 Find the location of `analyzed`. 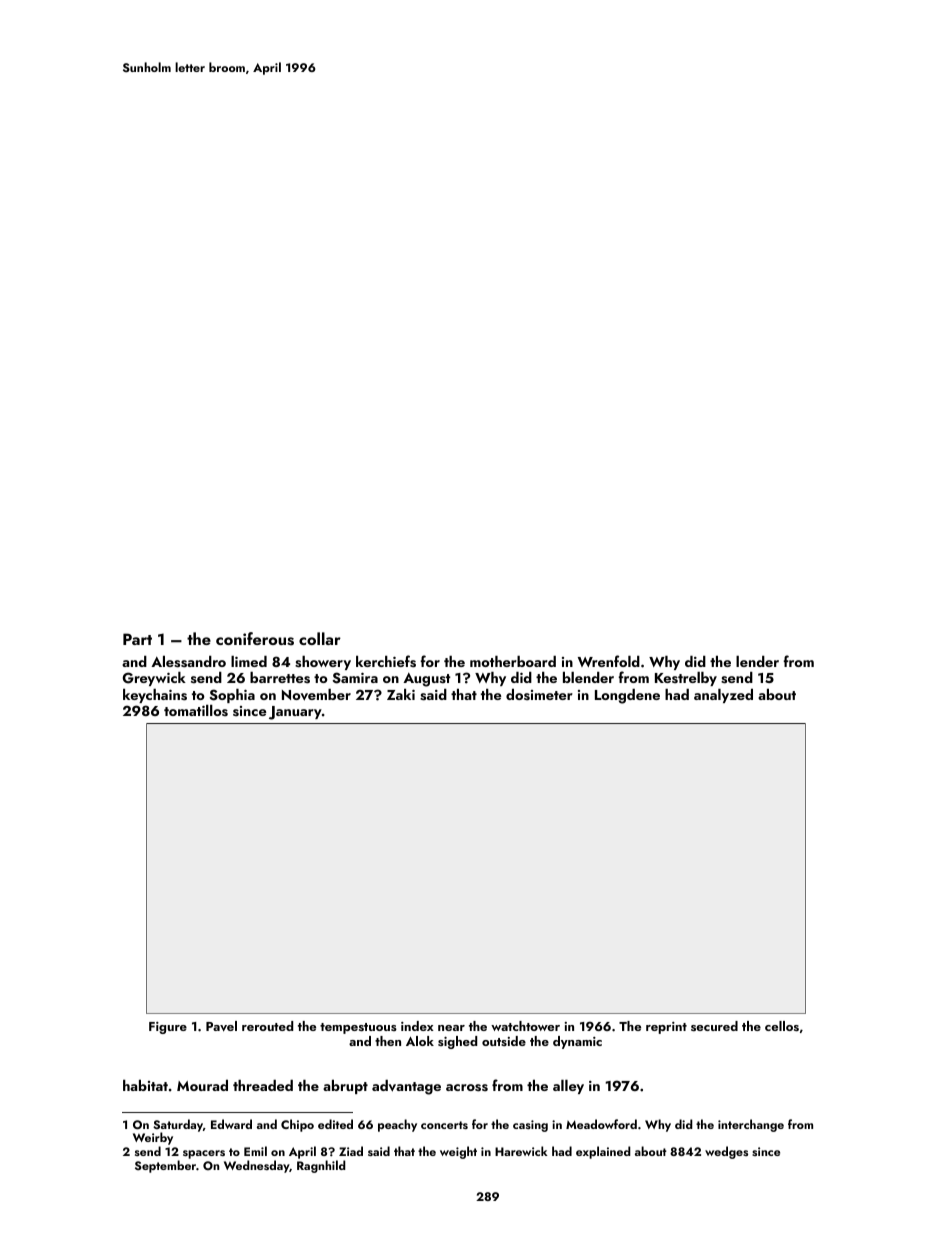

analyzed is located at coordinates (723, 696).
